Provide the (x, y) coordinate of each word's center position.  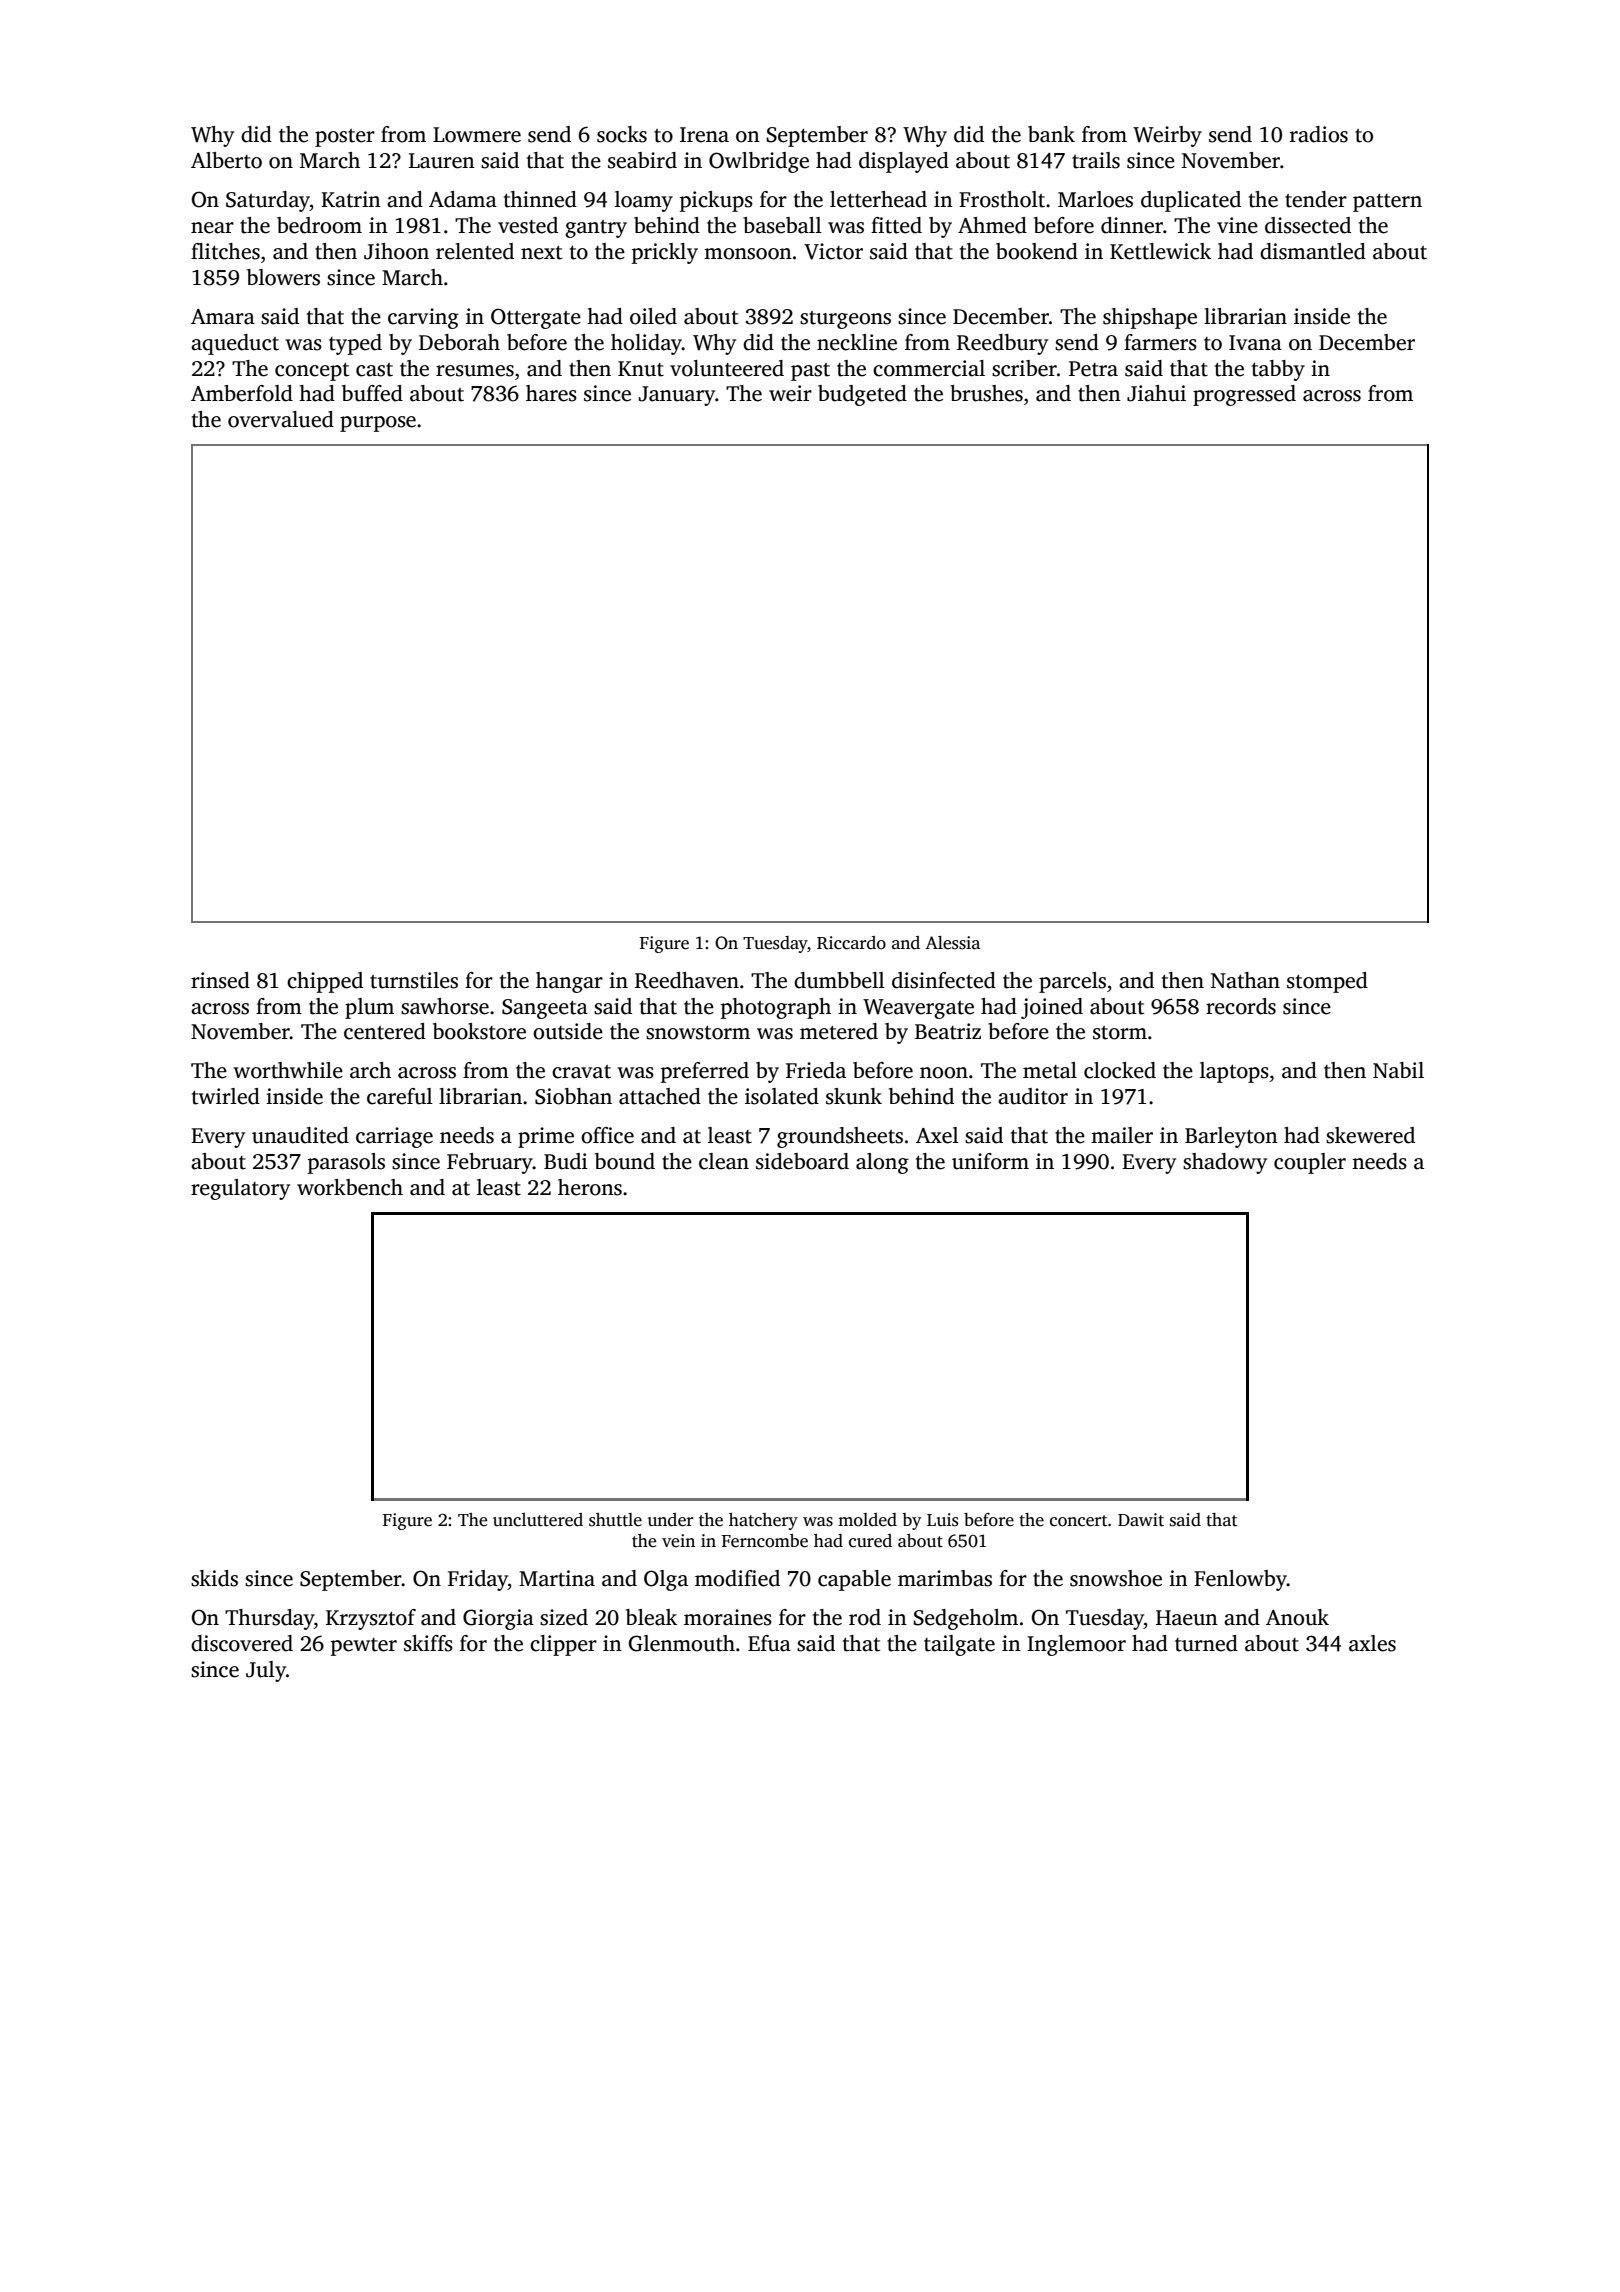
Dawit (1141, 1520)
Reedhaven (687, 980)
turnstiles (414, 980)
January (677, 396)
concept (312, 372)
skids (214, 1578)
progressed (1244, 395)
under (670, 1520)
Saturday (268, 201)
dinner (1132, 225)
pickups (716, 201)
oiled (653, 316)
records (1241, 1006)
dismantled (1313, 251)
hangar (569, 982)
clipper (563, 1645)
